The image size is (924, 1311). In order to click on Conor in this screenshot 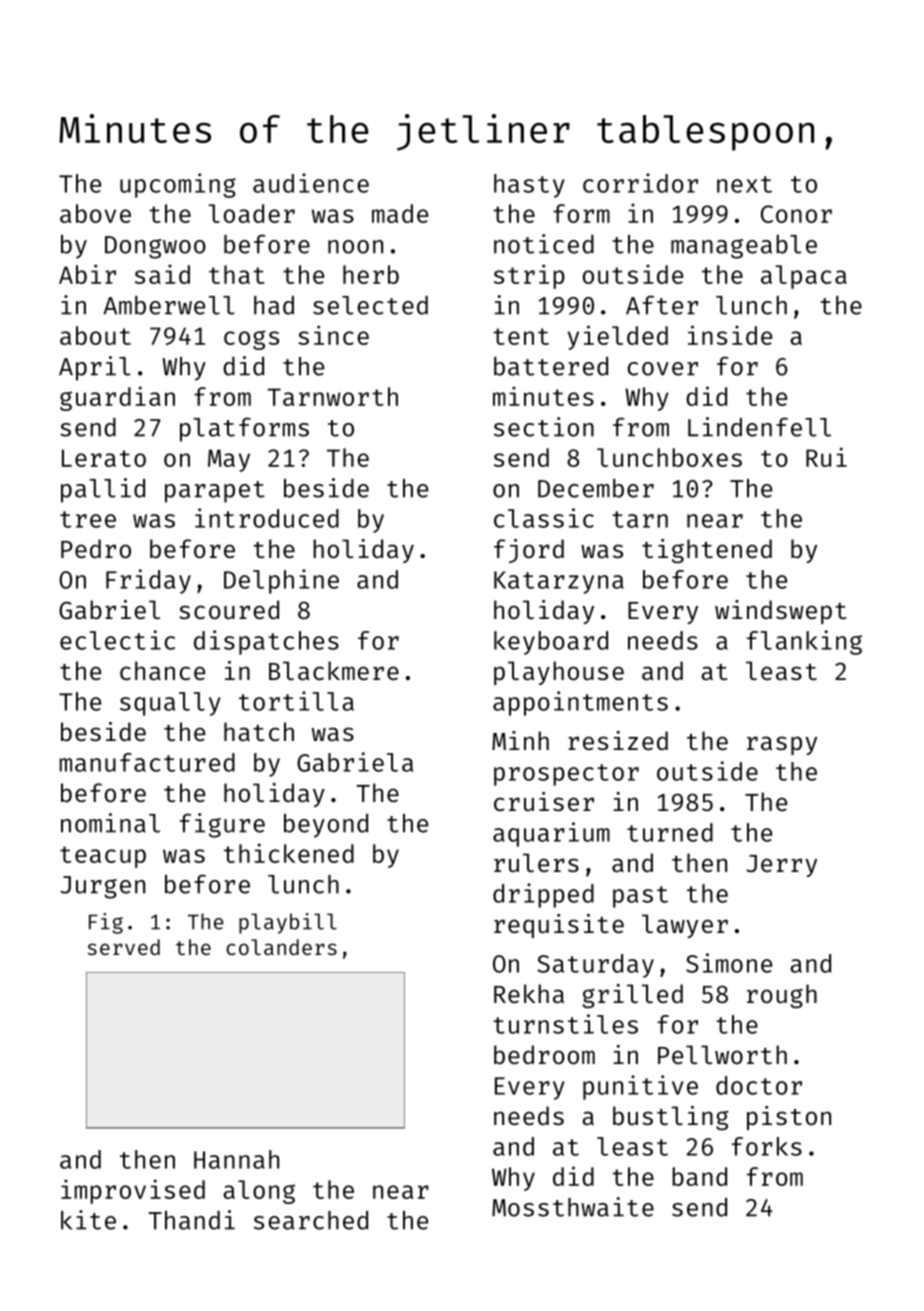, I will do `click(796, 214)`.
